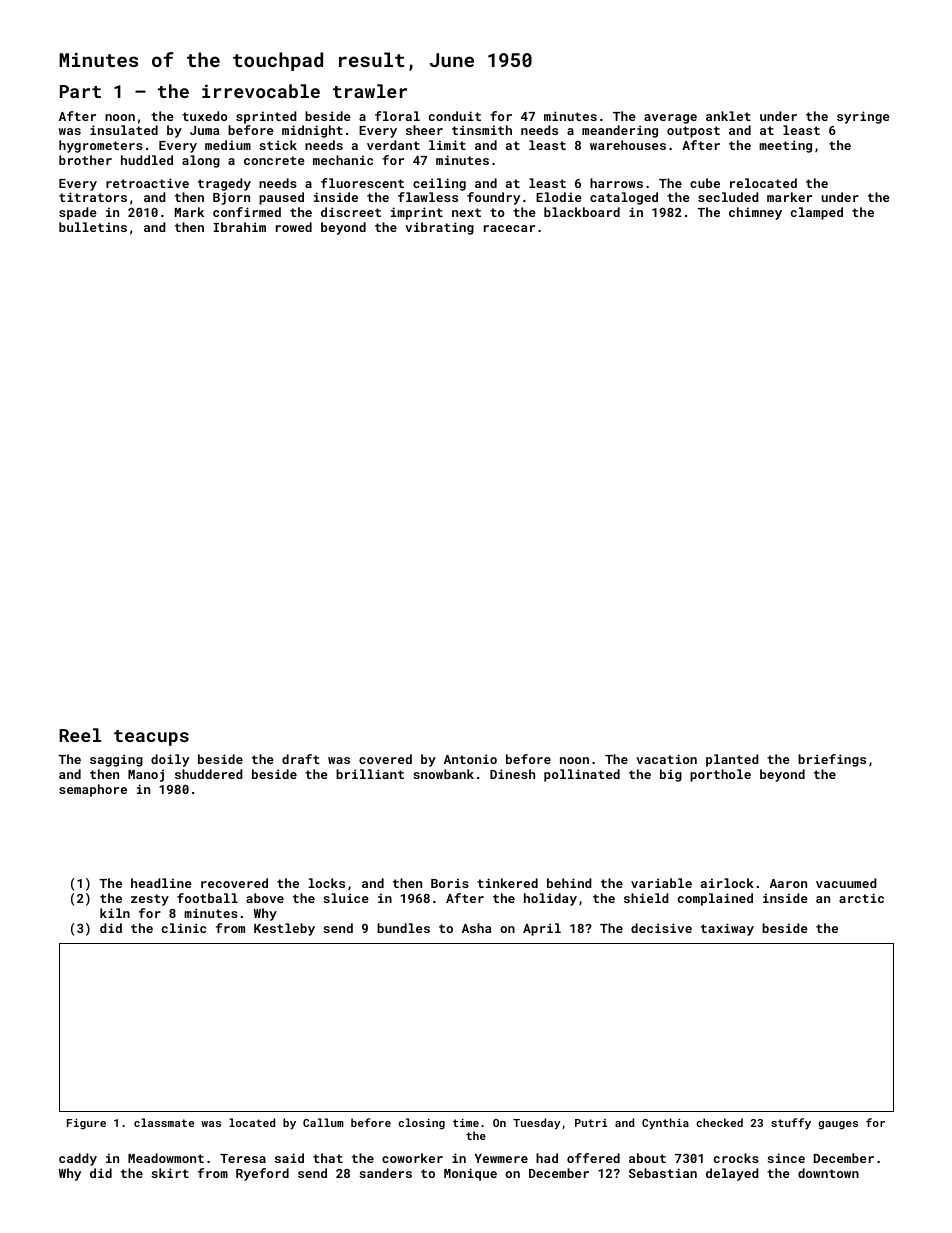 This screenshot has width=952, height=1233. I want to click on Antonio, so click(470, 759).
